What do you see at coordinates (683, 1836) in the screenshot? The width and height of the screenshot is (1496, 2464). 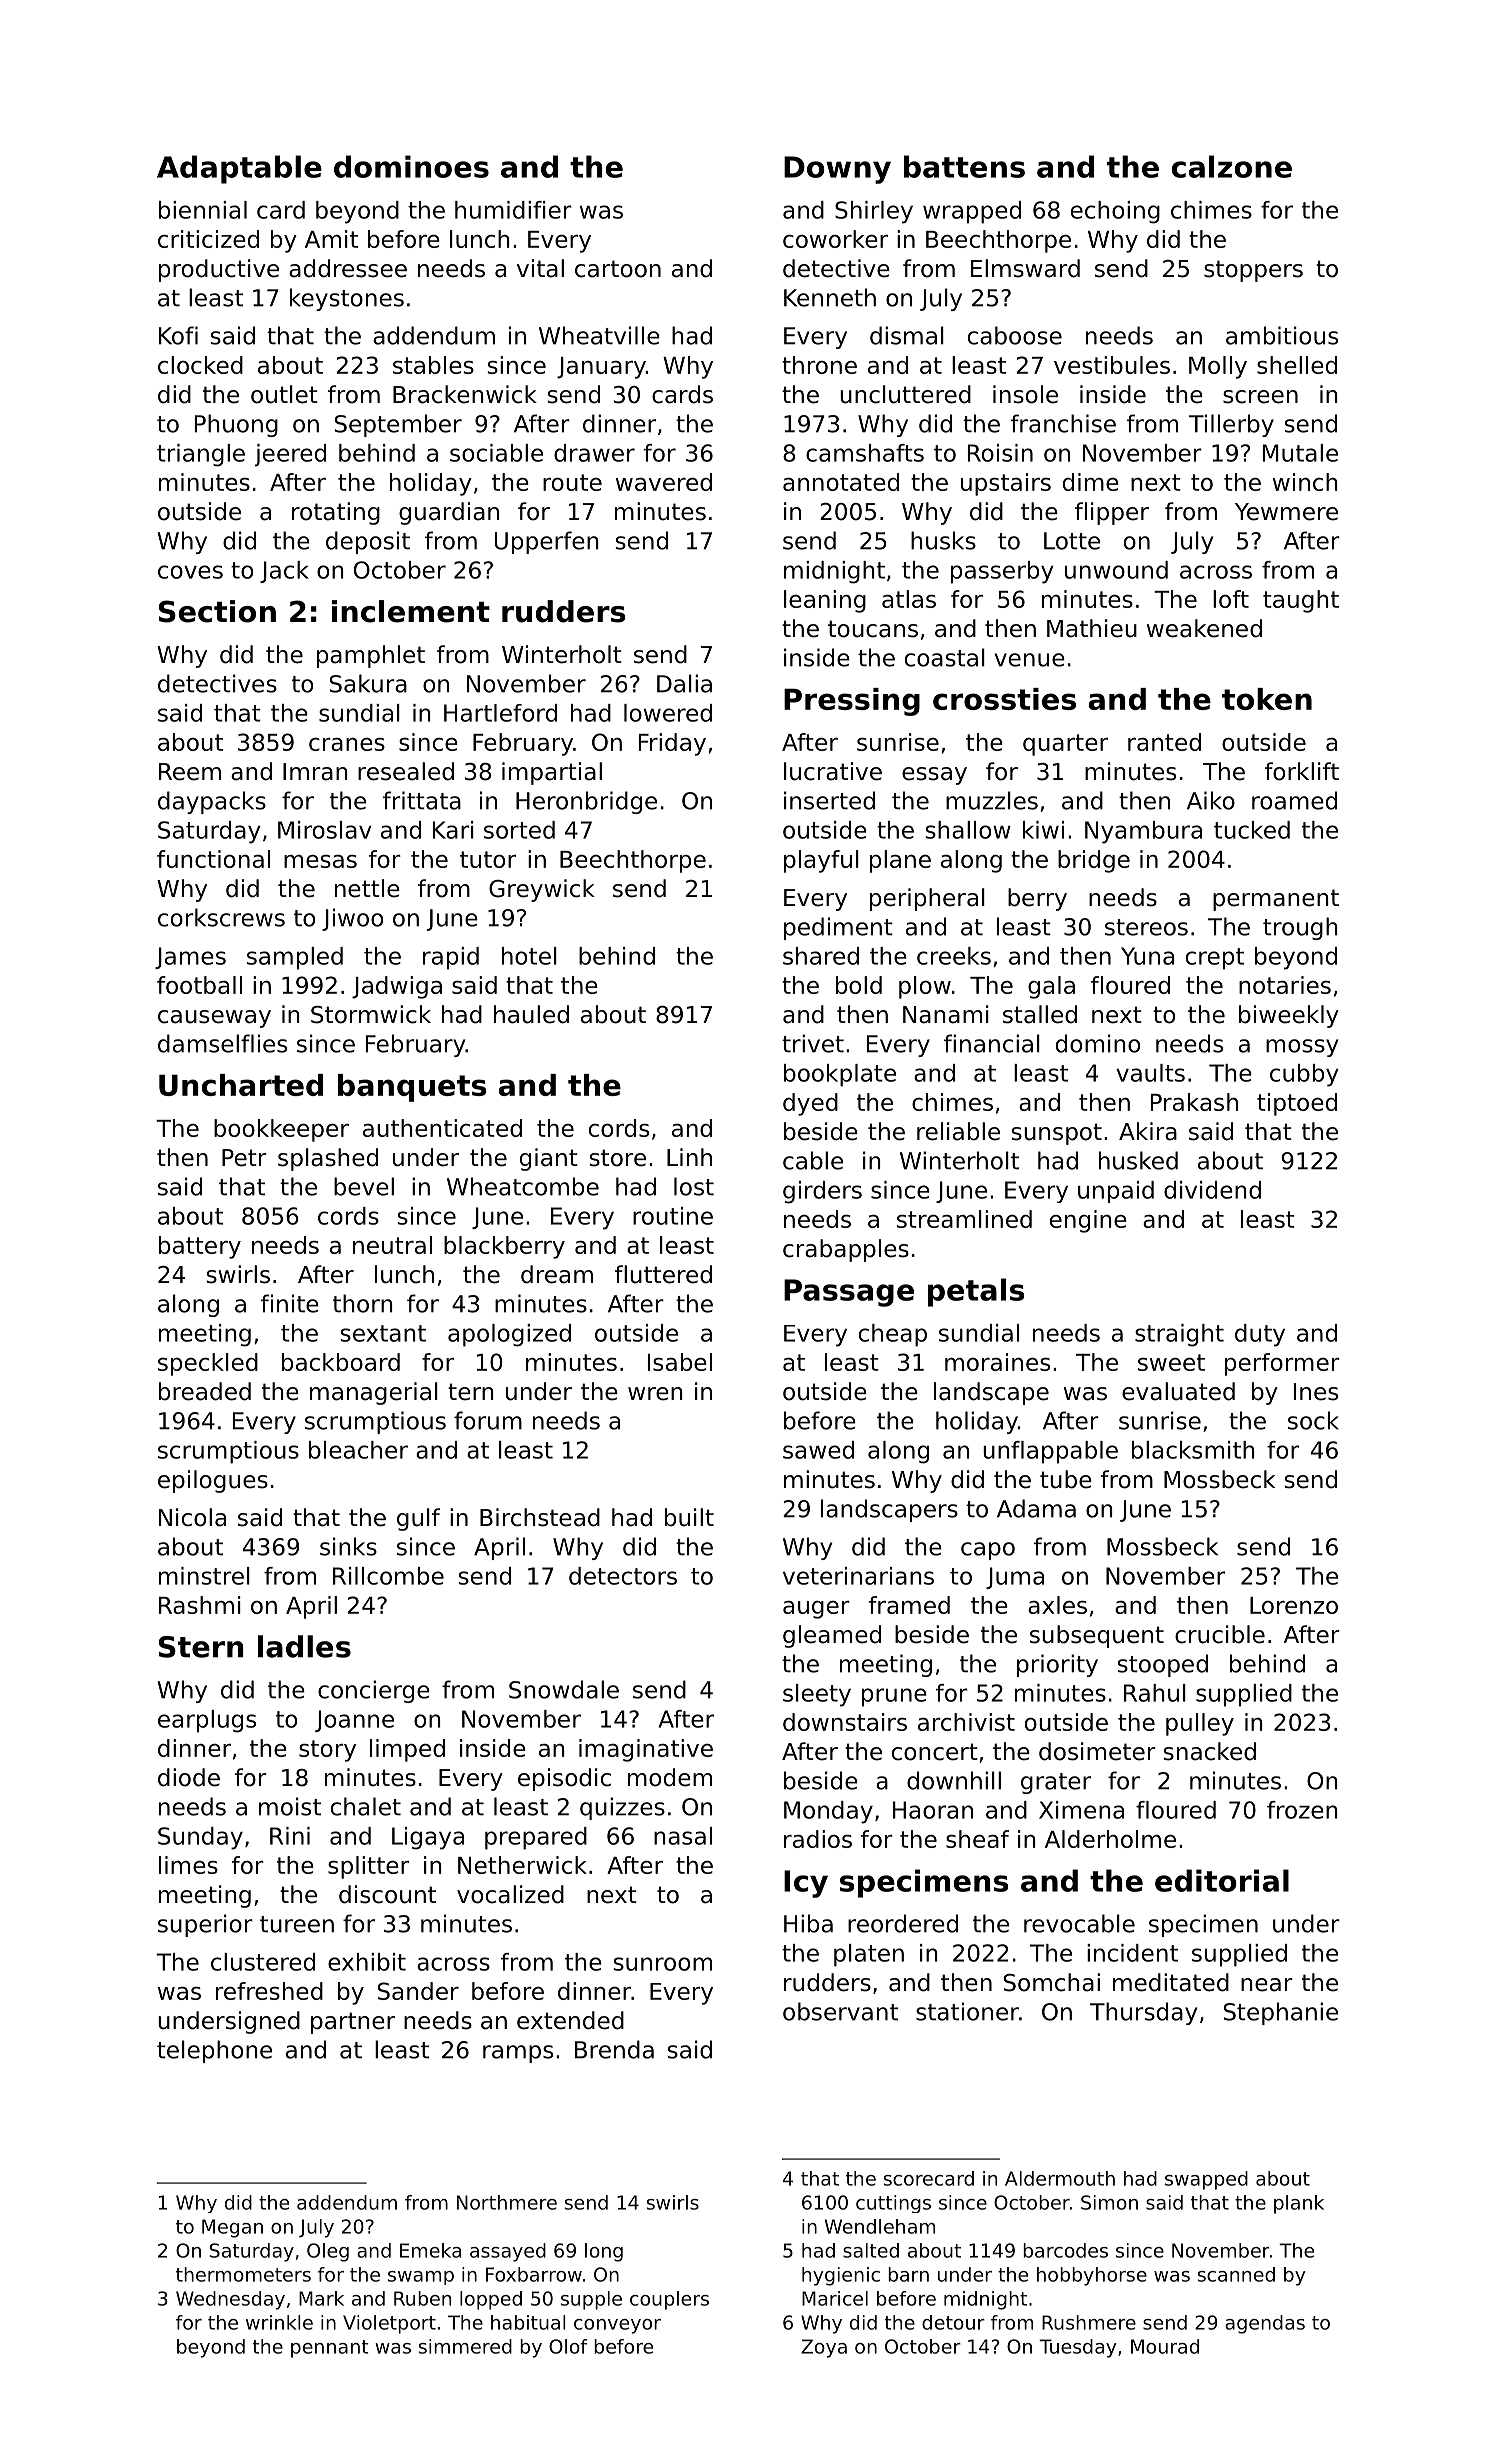 I see `nasal` at bounding box center [683, 1836].
